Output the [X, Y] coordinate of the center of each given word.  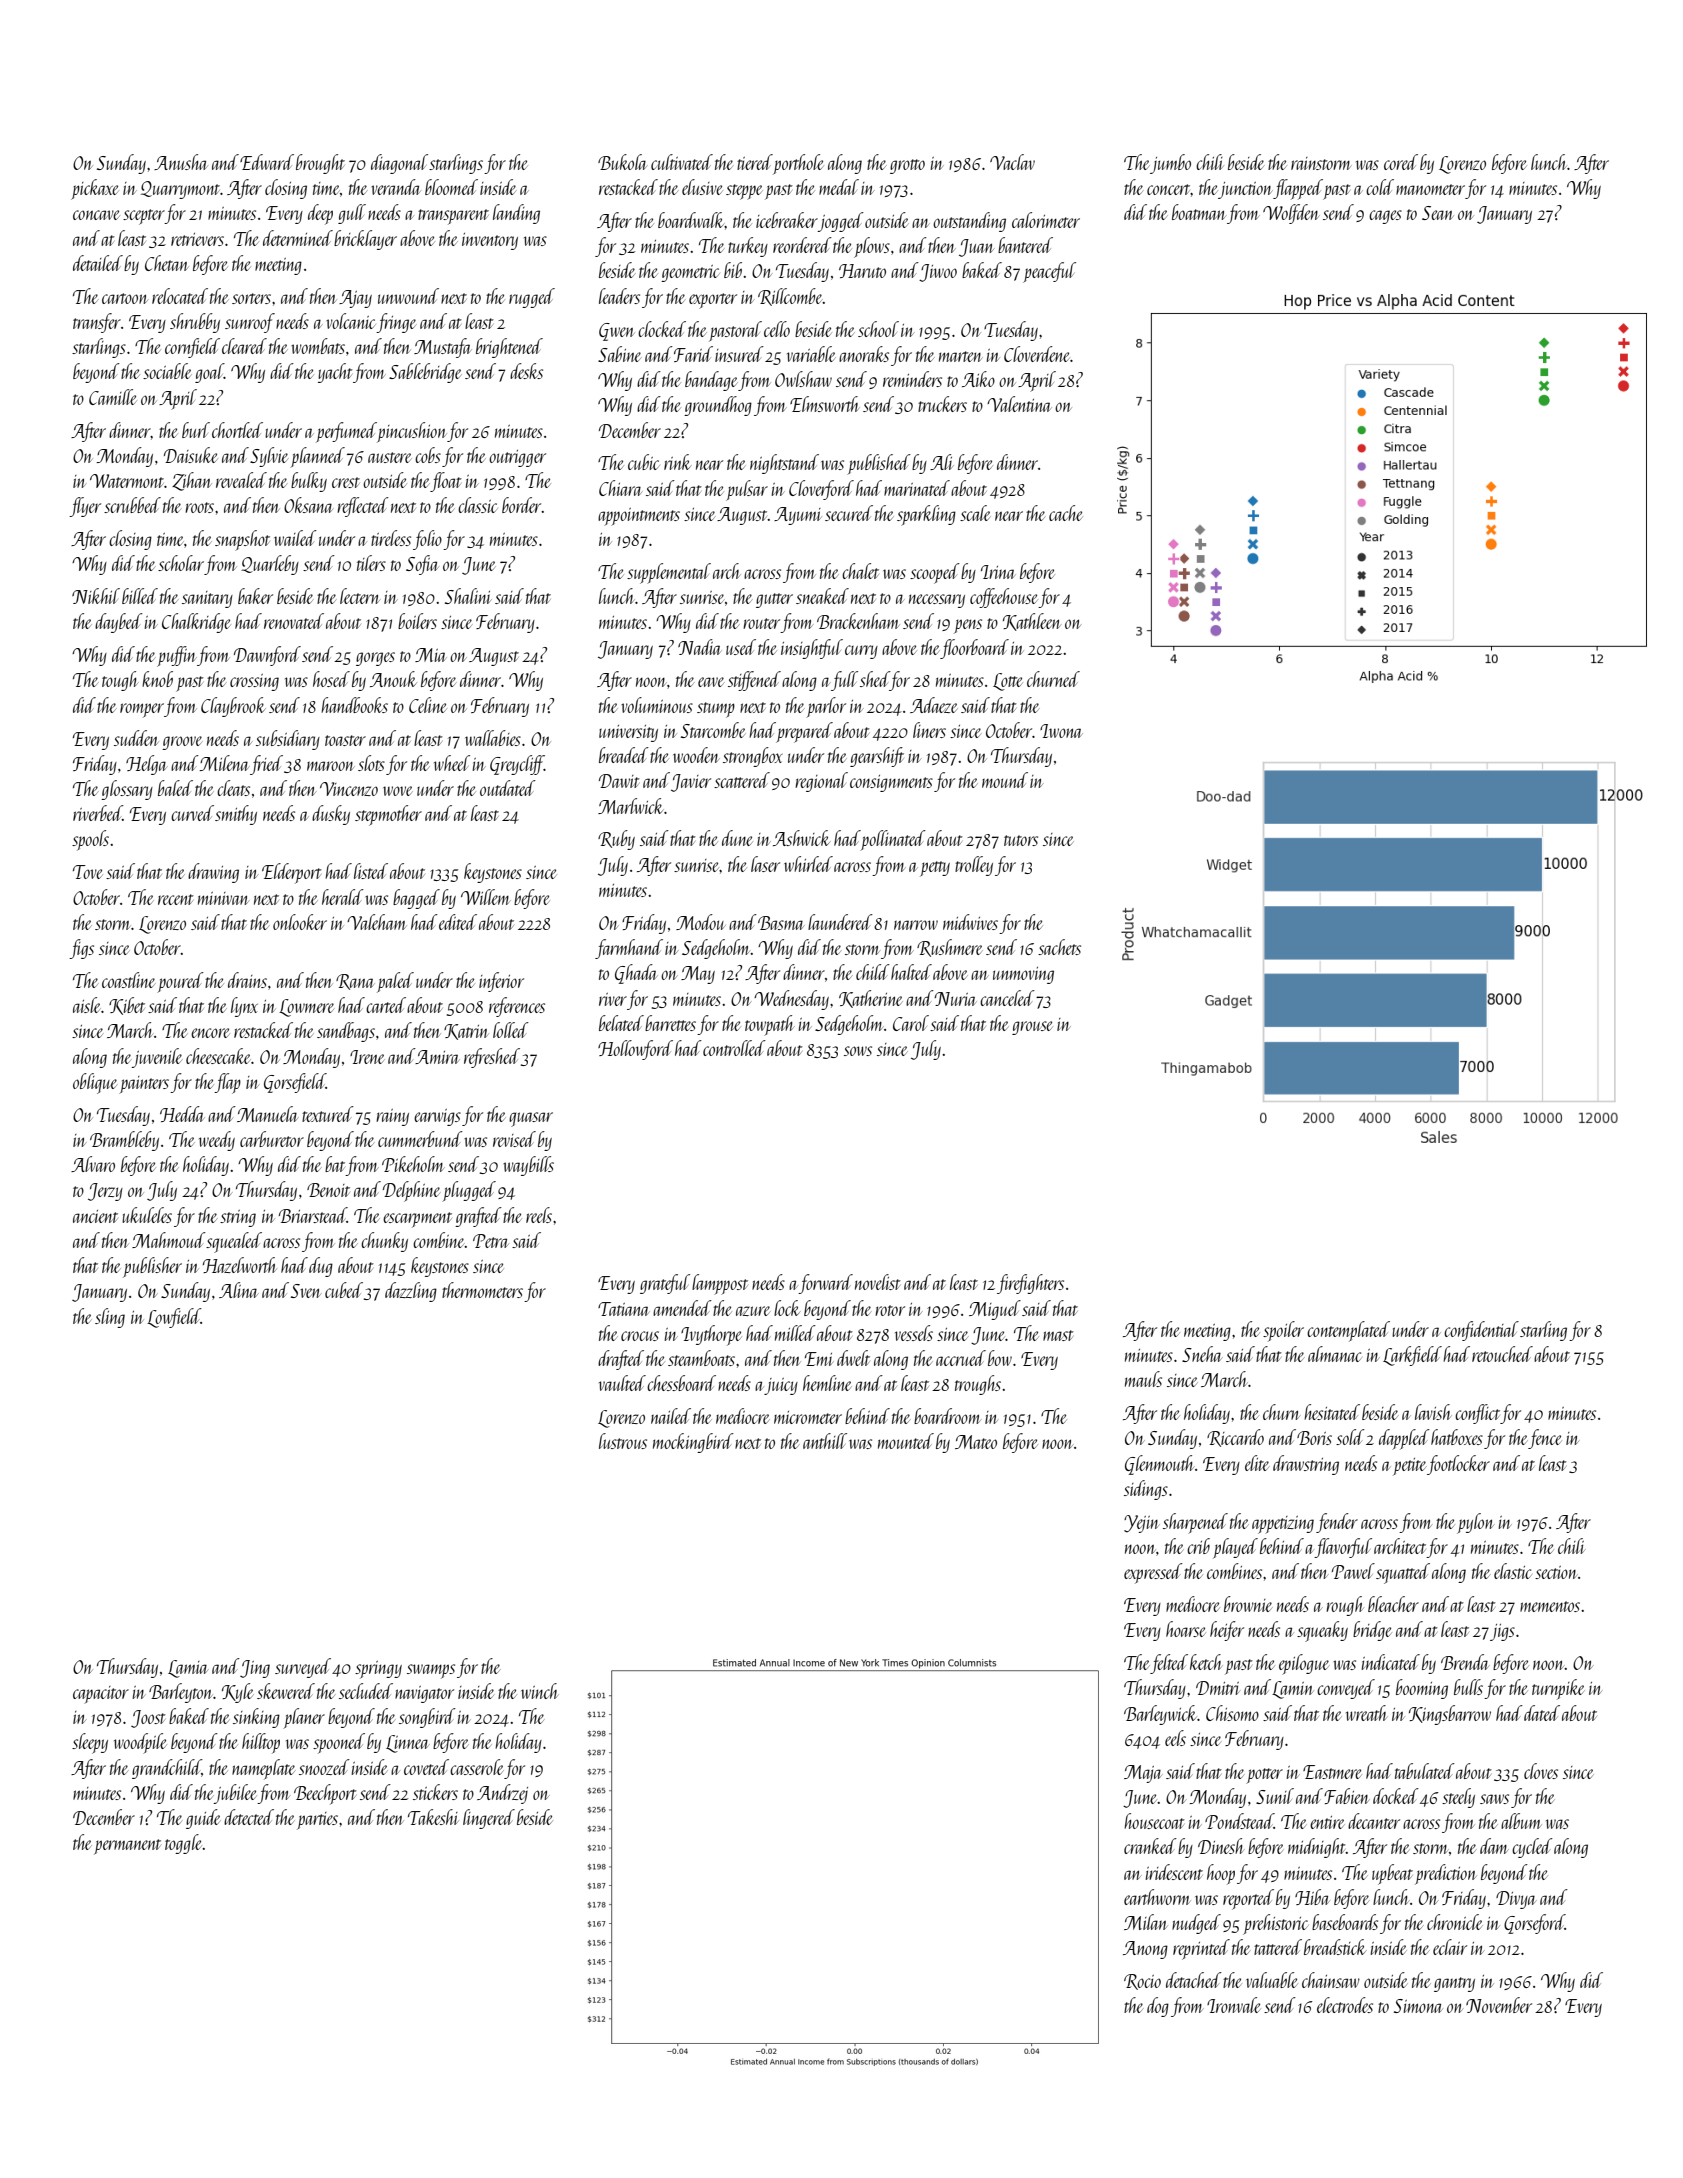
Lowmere [306, 1008]
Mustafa [443, 348]
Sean [1437, 213]
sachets [1059, 947]
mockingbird [693, 1443]
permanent [127, 1847]
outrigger [517, 458]
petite [1409, 1467]
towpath [769, 1025]
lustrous [623, 1441]
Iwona [1061, 731]
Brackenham [858, 621]
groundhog [718, 406]
